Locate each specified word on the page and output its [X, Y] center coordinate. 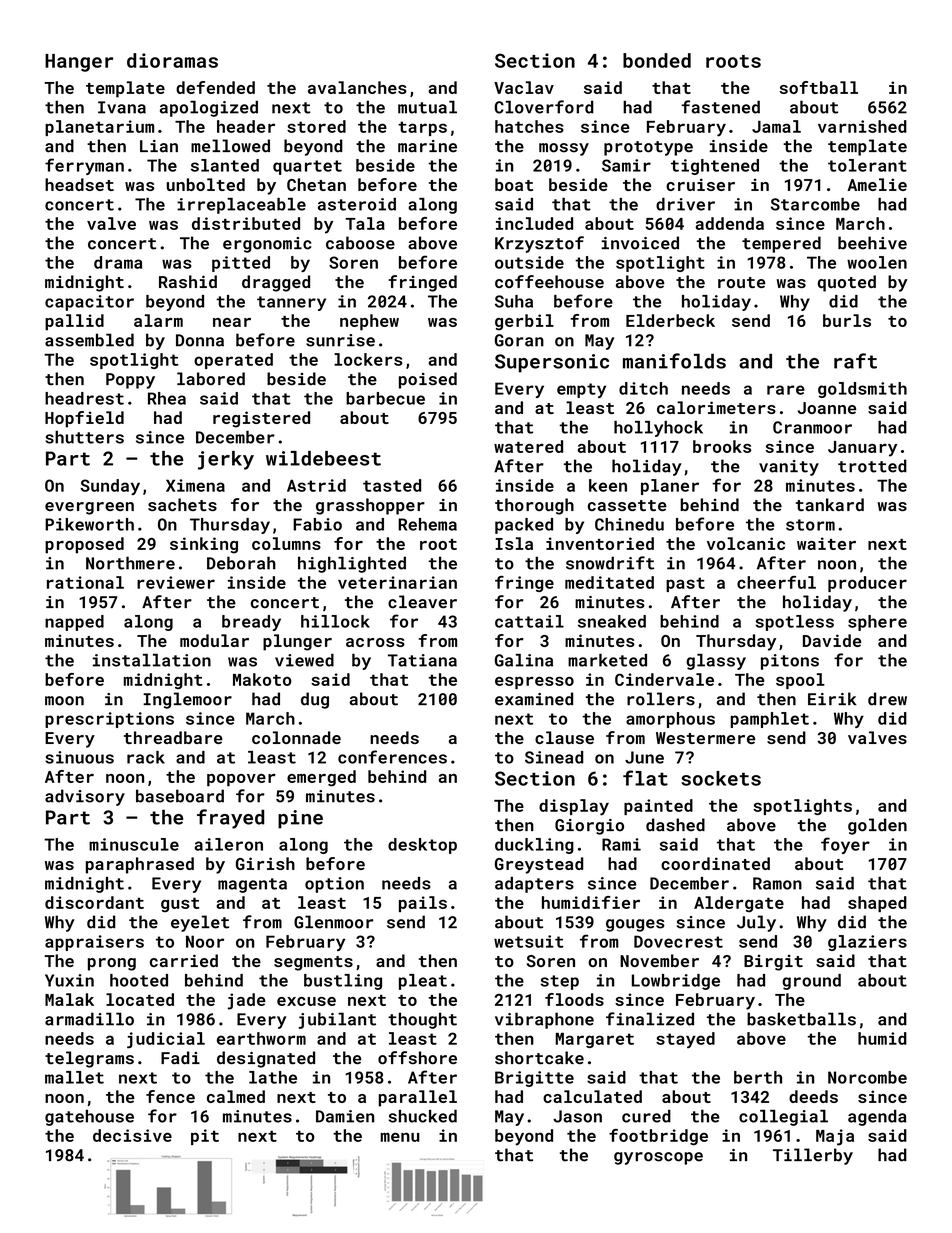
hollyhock [658, 429]
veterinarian [397, 582]
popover [241, 780]
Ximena [195, 485]
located [140, 999]
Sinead [554, 757]
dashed [675, 825]
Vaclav [524, 87]
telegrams [89, 1059]
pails [423, 904]
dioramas [172, 60]
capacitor [89, 303]
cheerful [776, 582]
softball [819, 87]
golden [877, 826]
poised [428, 380]
